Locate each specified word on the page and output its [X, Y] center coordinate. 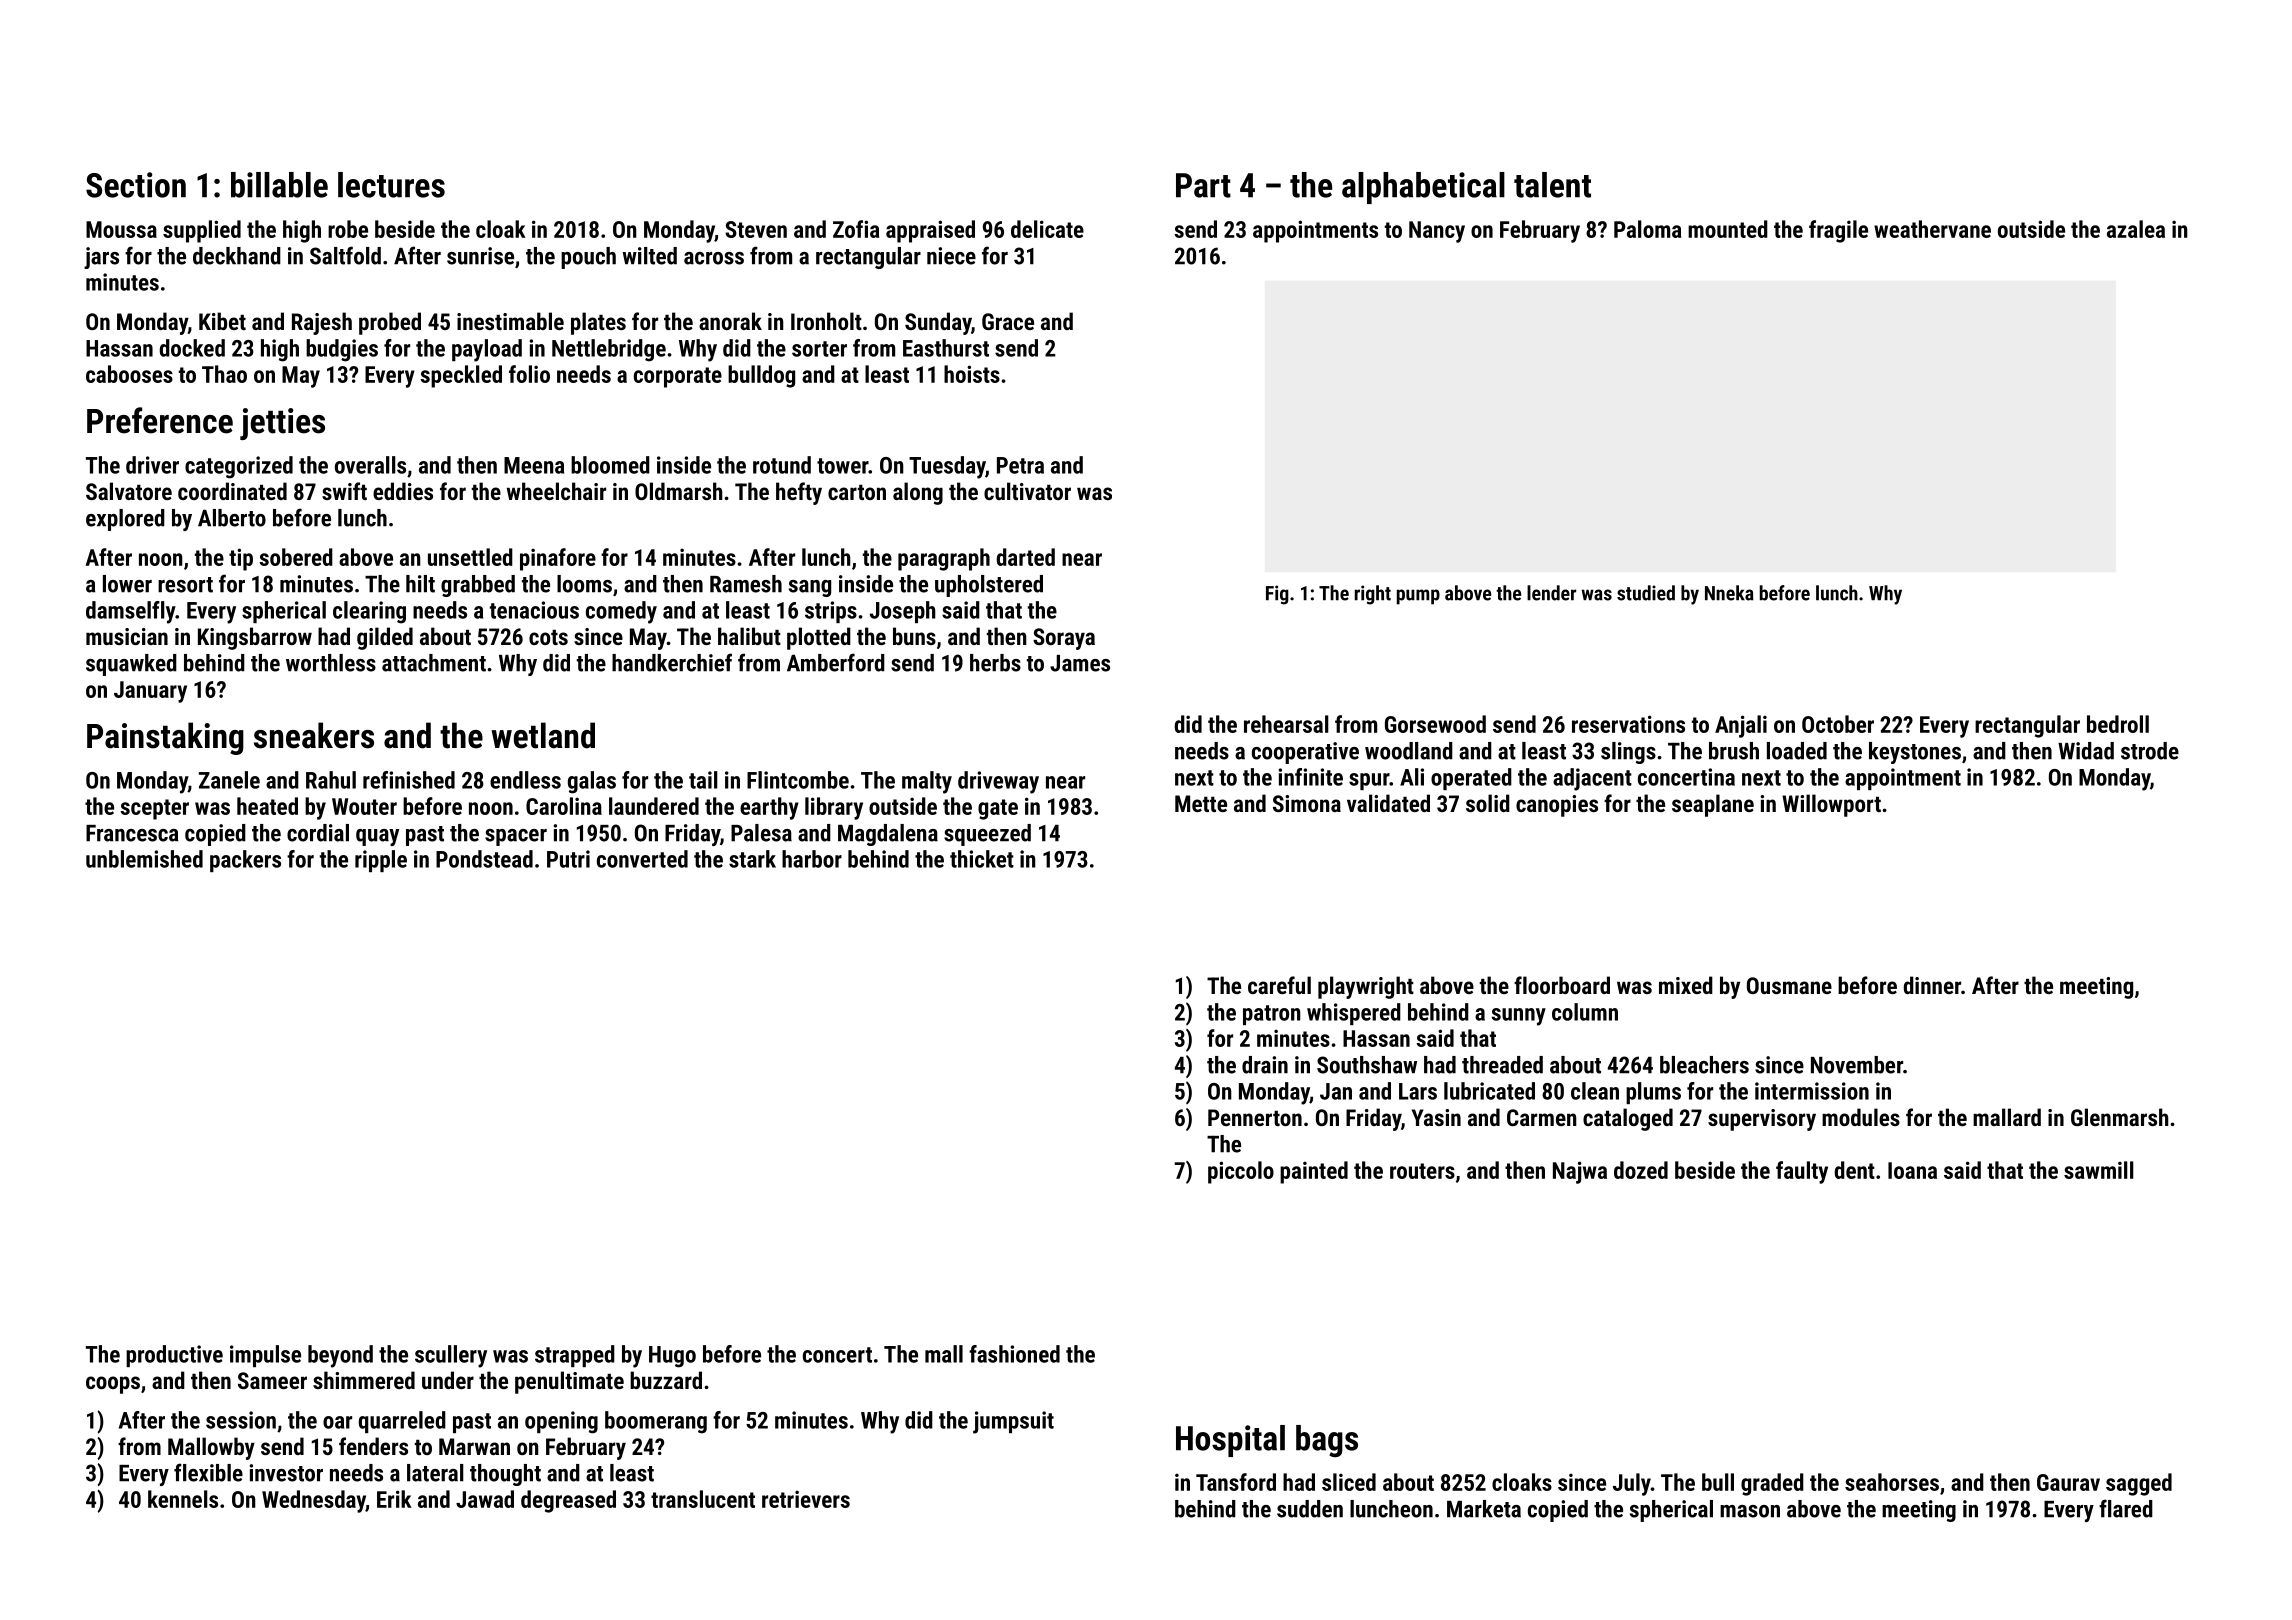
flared [2126, 1508]
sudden [1310, 1509]
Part [1203, 185]
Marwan [474, 1446]
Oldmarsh [679, 491]
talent [1552, 185]
